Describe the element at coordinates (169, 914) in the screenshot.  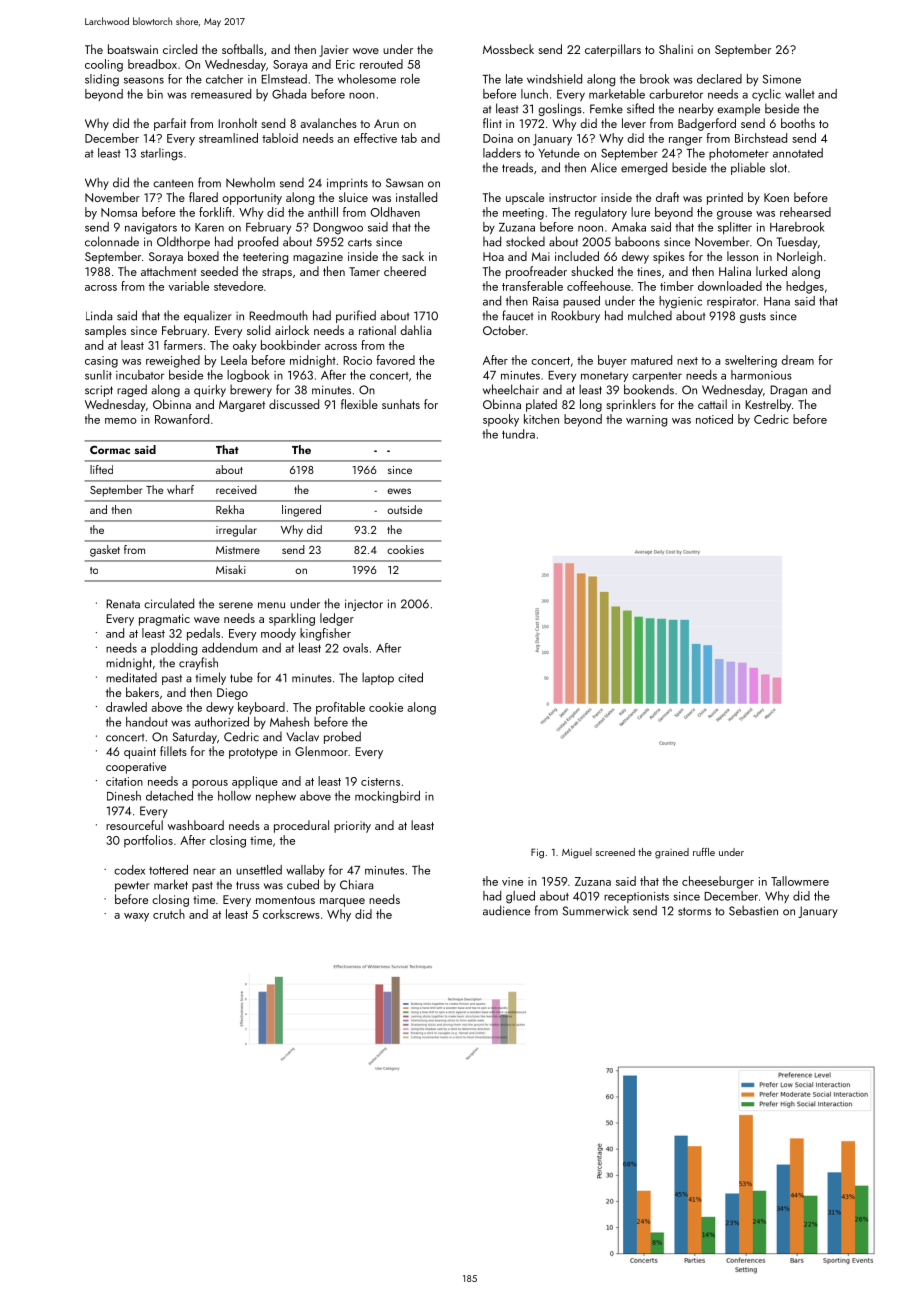
I see `crutch` at that location.
